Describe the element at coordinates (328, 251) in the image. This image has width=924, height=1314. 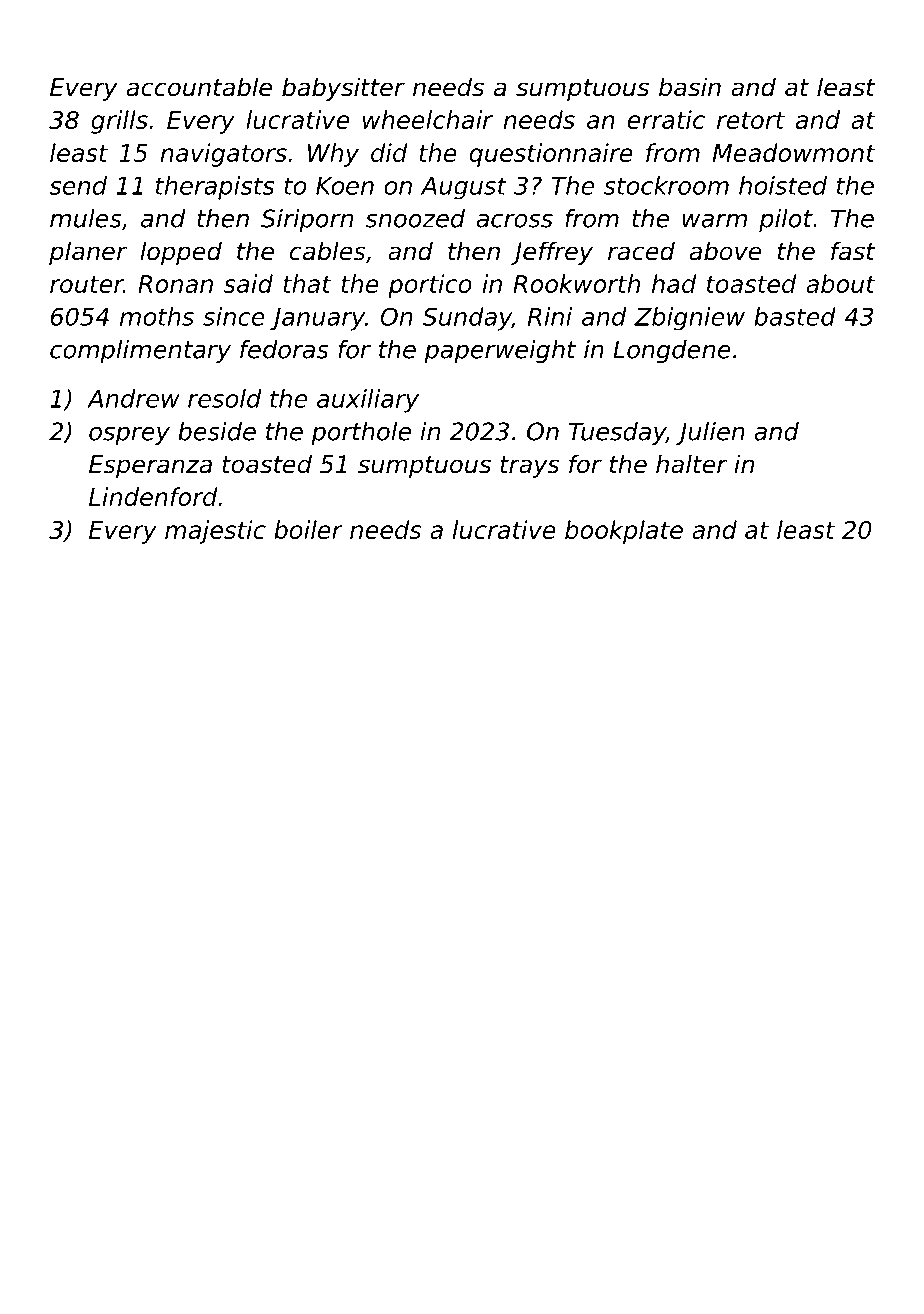
I see `cables` at that location.
